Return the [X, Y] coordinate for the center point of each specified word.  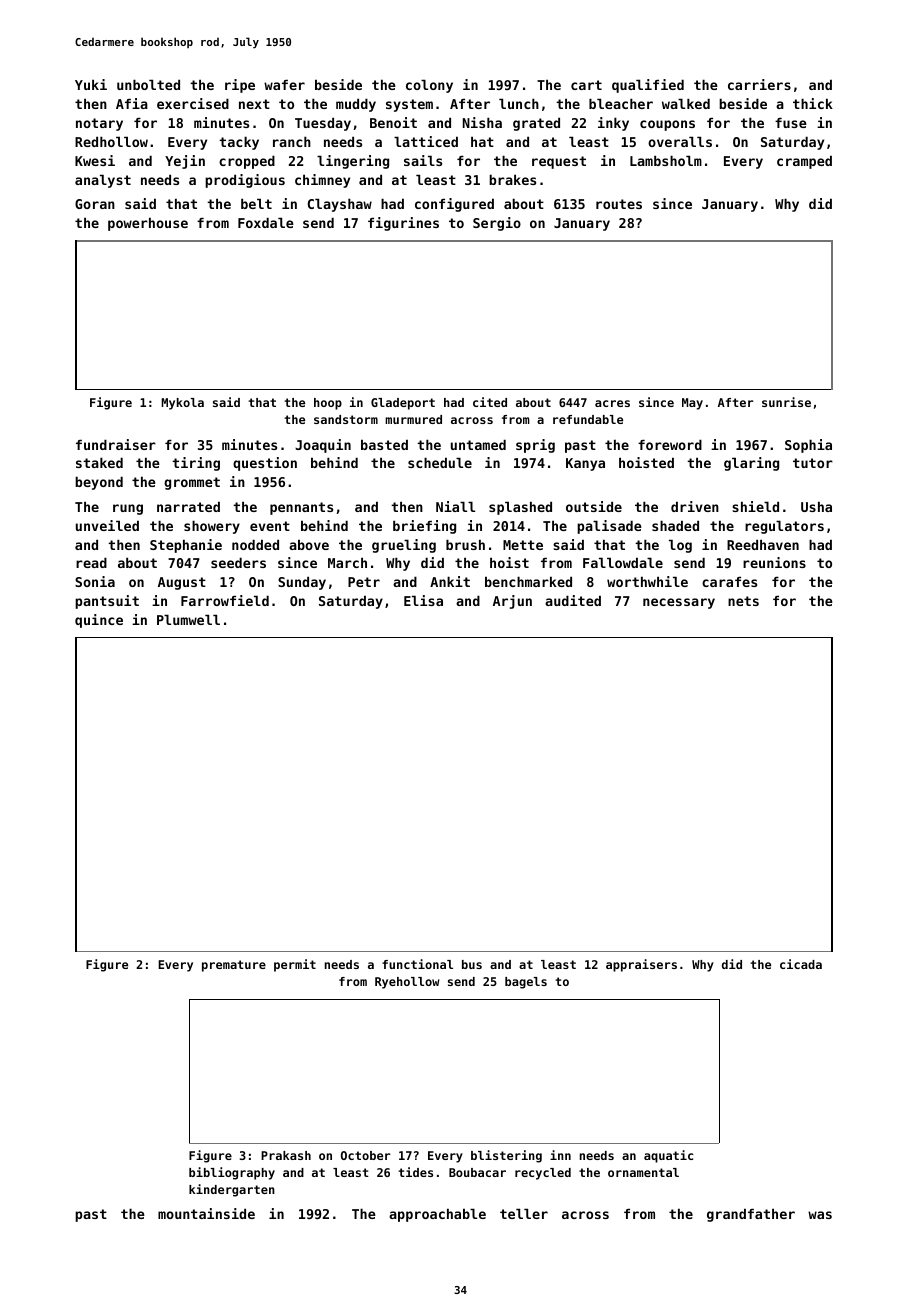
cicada [801, 964]
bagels [526, 983]
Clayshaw [340, 205]
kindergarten [232, 1190]
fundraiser [116, 444]
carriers [759, 84]
